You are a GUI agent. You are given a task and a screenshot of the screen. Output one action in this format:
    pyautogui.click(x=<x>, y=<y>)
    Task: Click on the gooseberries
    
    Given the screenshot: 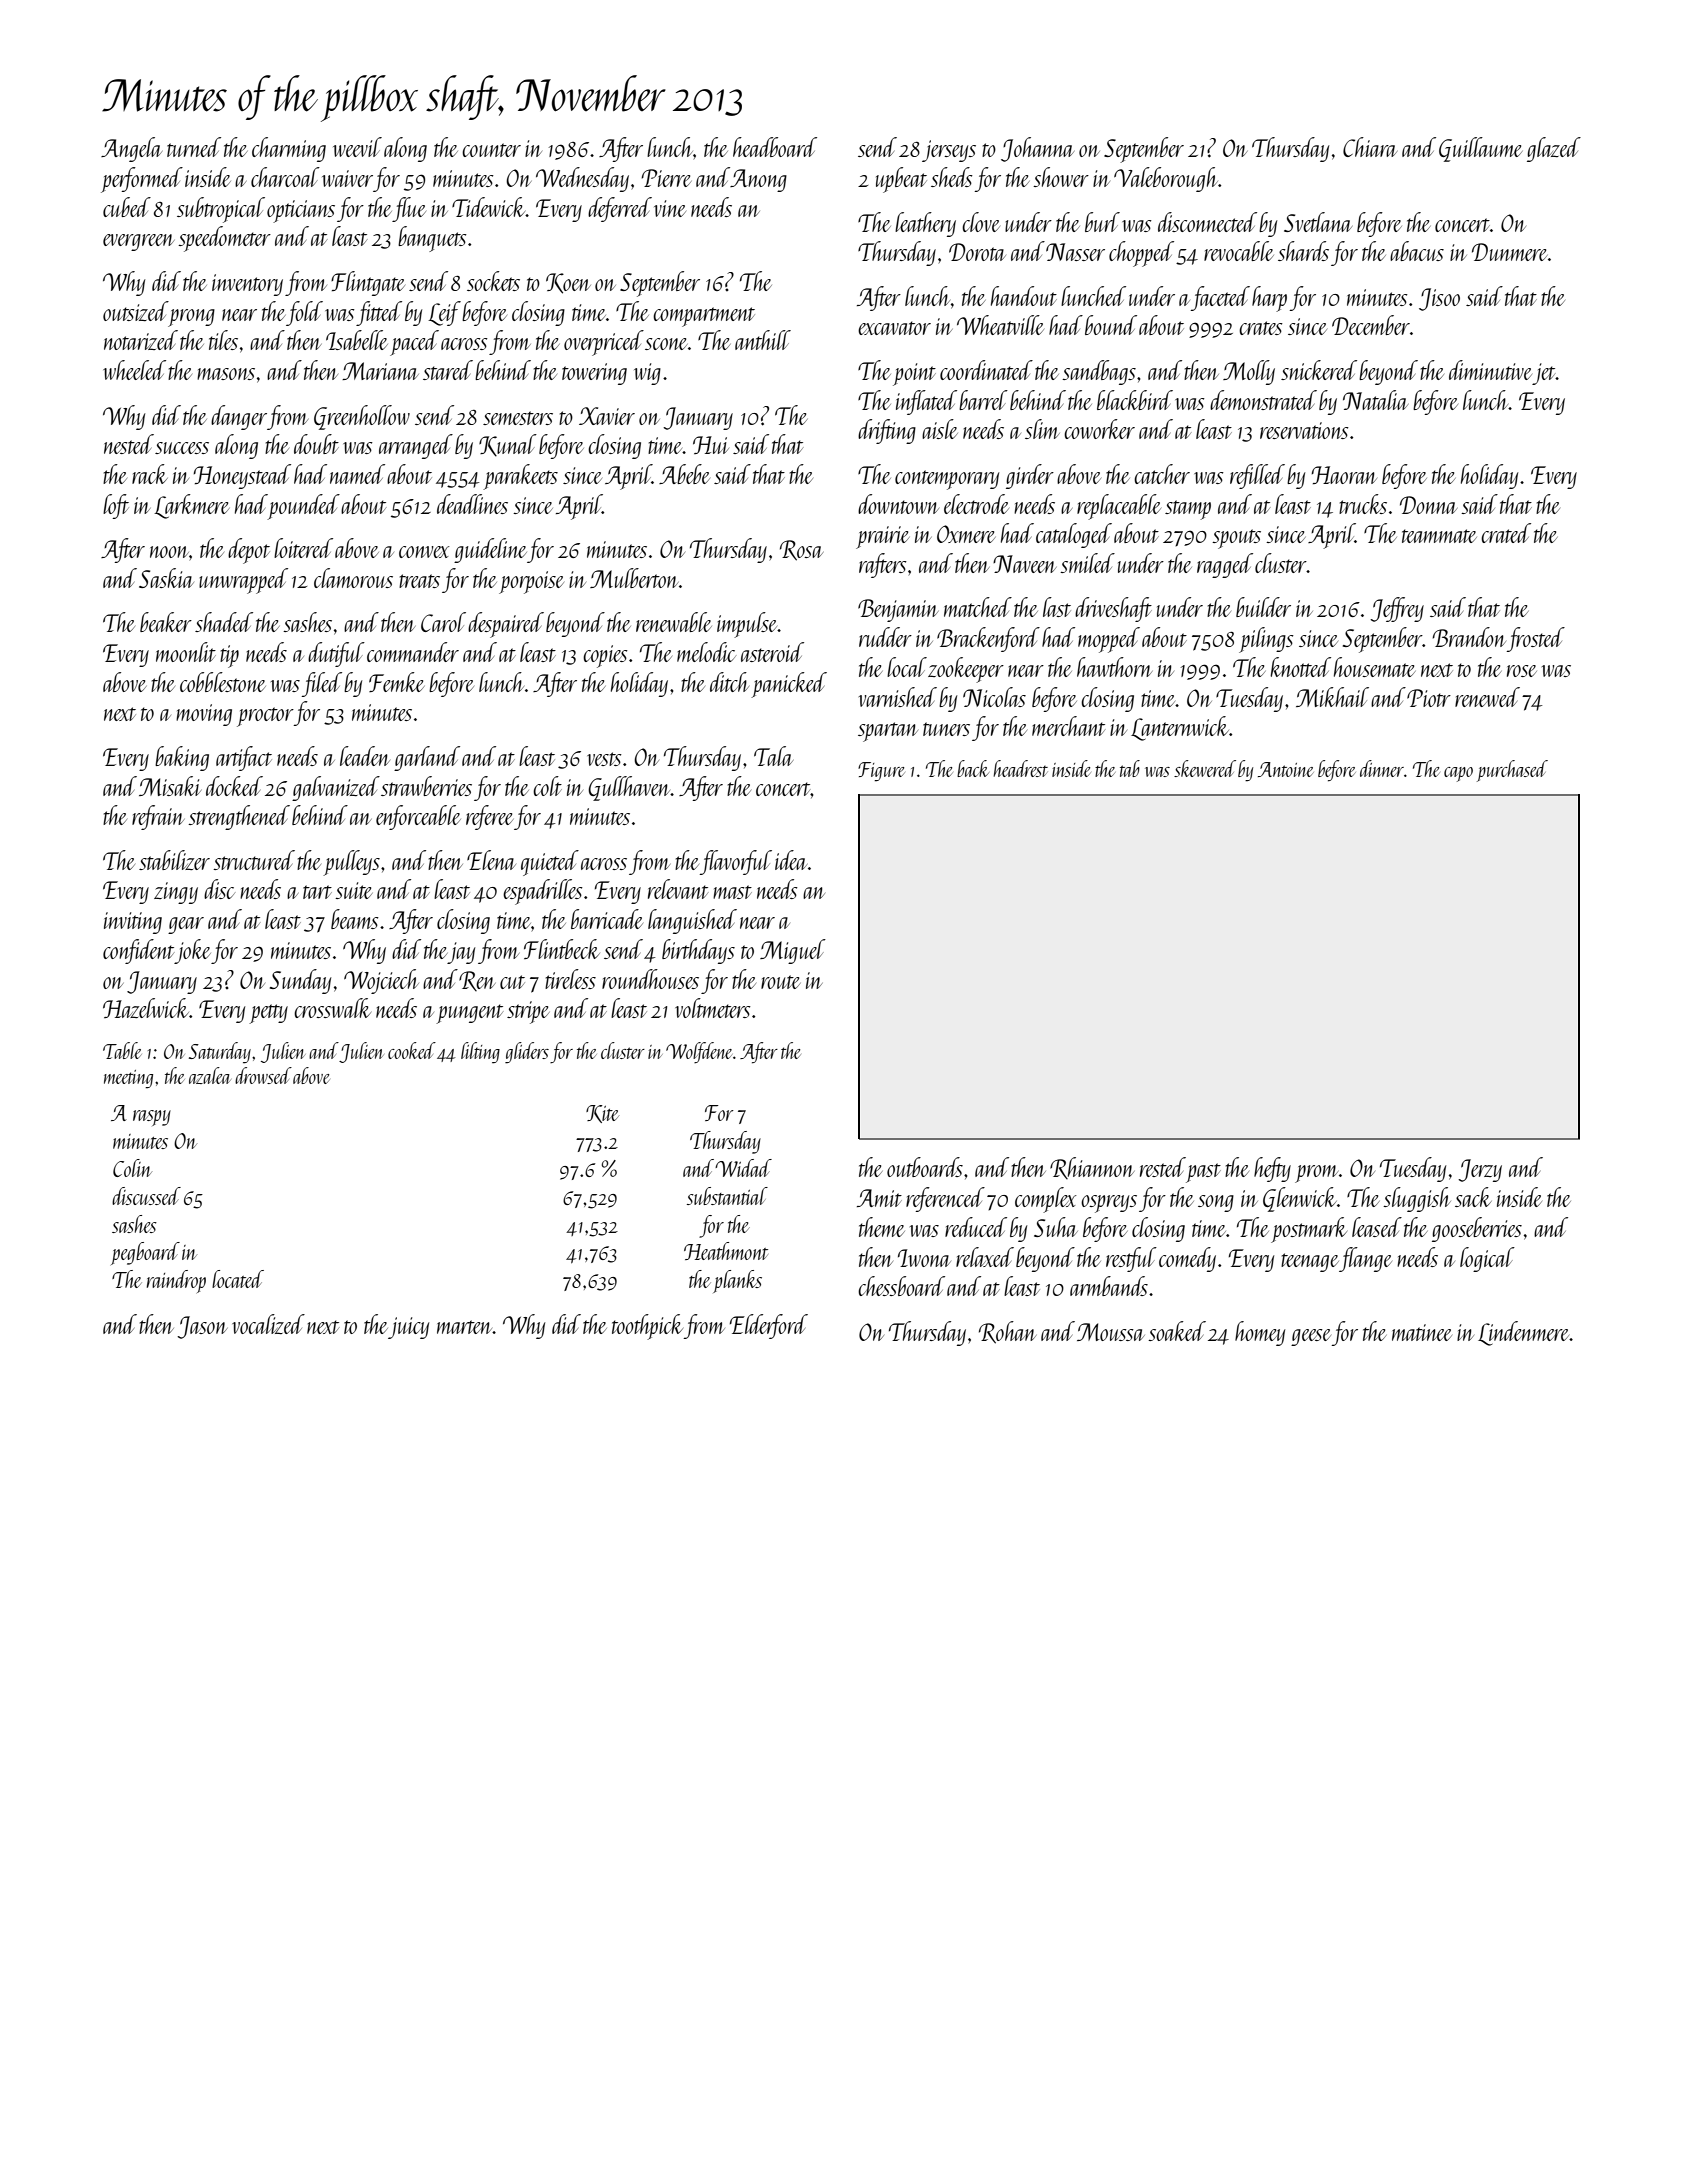 What is the action you would take?
    pyautogui.click(x=1477, y=1229)
